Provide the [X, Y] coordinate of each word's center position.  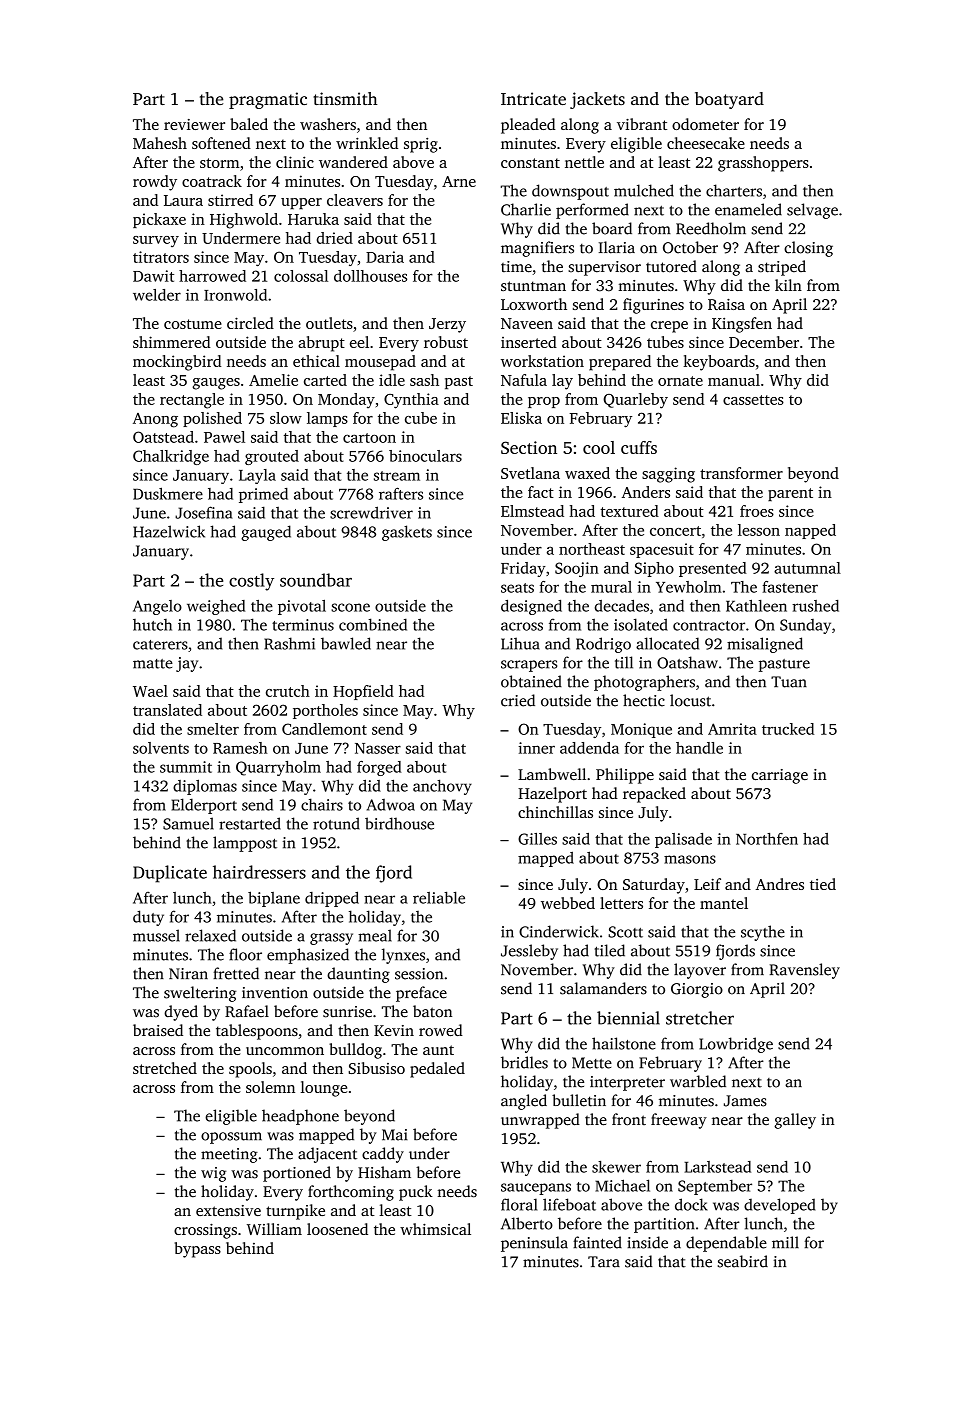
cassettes [753, 400]
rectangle [192, 401]
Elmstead [532, 511]
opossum [231, 1138]
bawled [346, 643]
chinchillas [555, 812]
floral [519, 1204]
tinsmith [345, 98]
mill [785, 1242]
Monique [641, 730]
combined [373, 624]
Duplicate [170, 874]
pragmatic [268, 100]
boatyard [729, 100]
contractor [709, 626]
